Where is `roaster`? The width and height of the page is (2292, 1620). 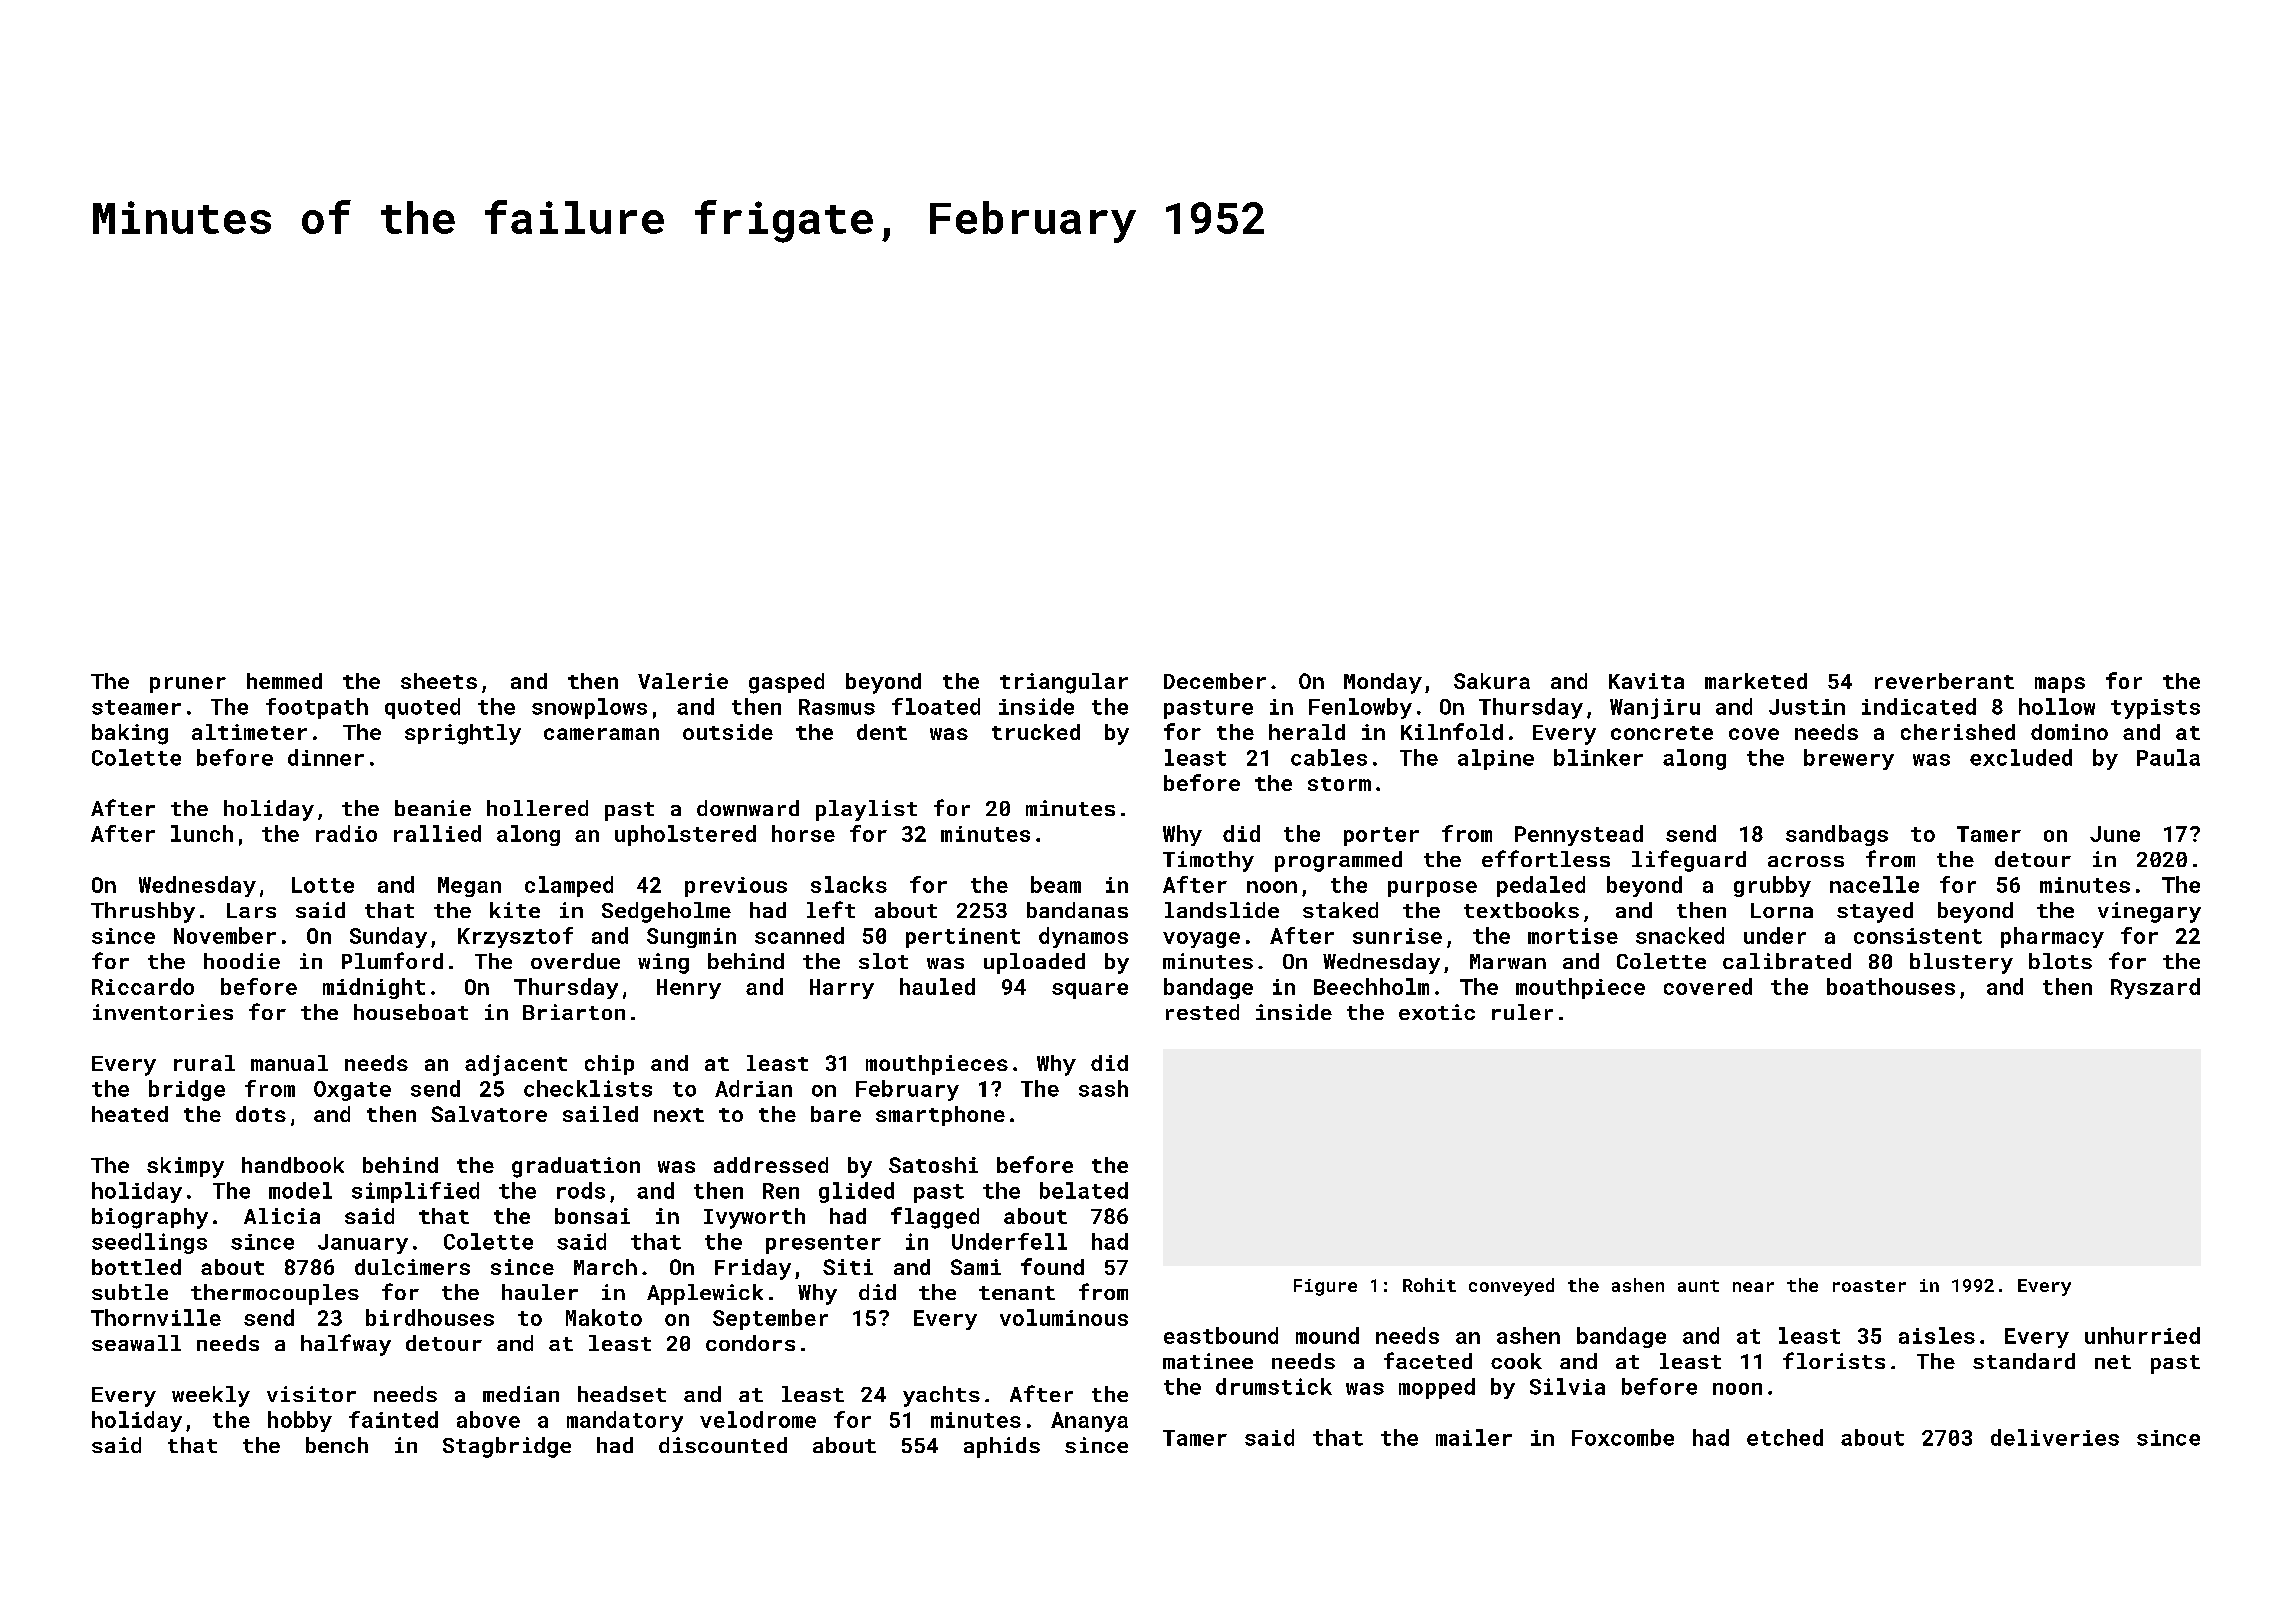 roaster is located at coordinates (1869, 1286).
